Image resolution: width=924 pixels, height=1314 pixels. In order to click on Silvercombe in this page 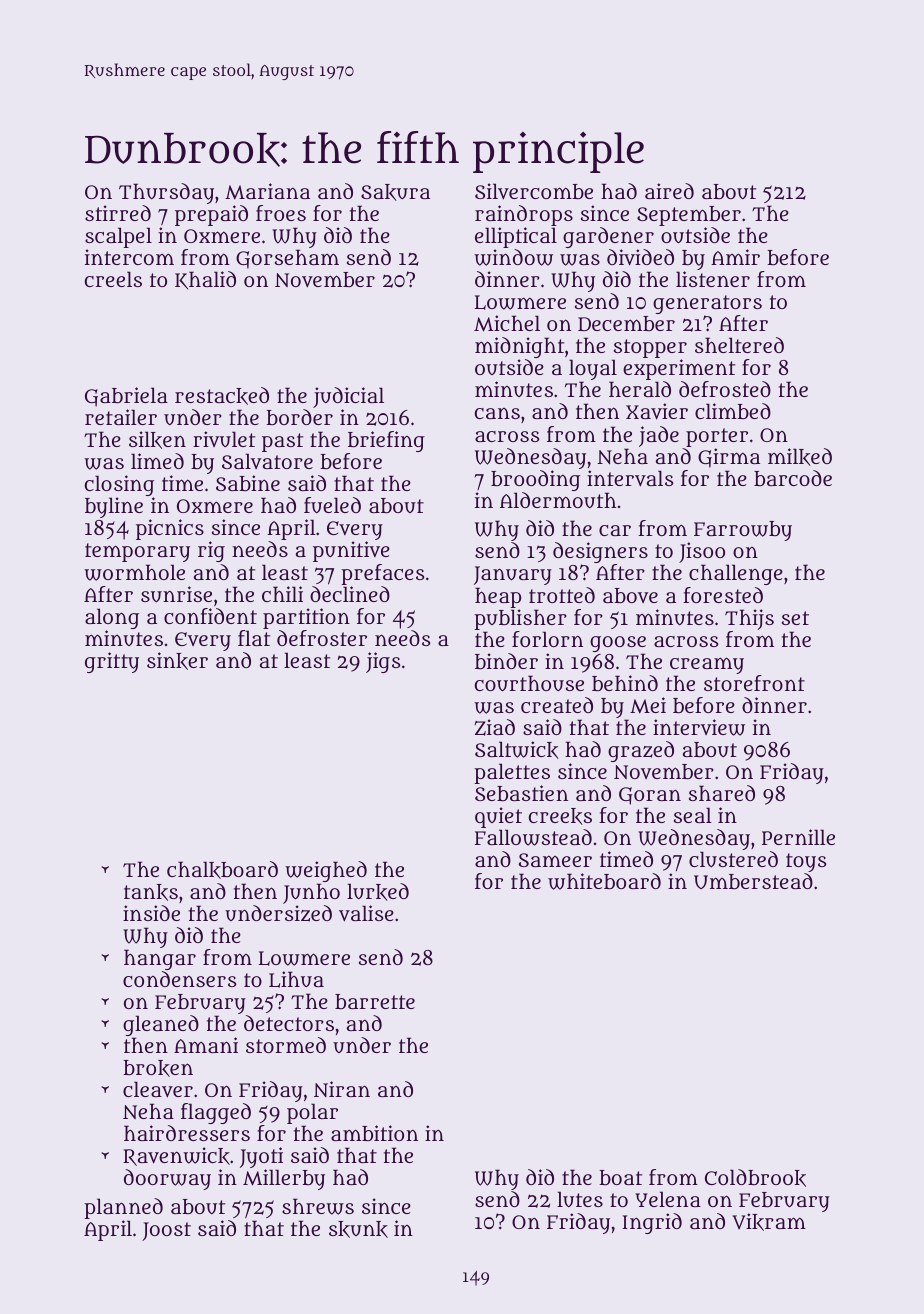, I will do `click(534, 191)`.
